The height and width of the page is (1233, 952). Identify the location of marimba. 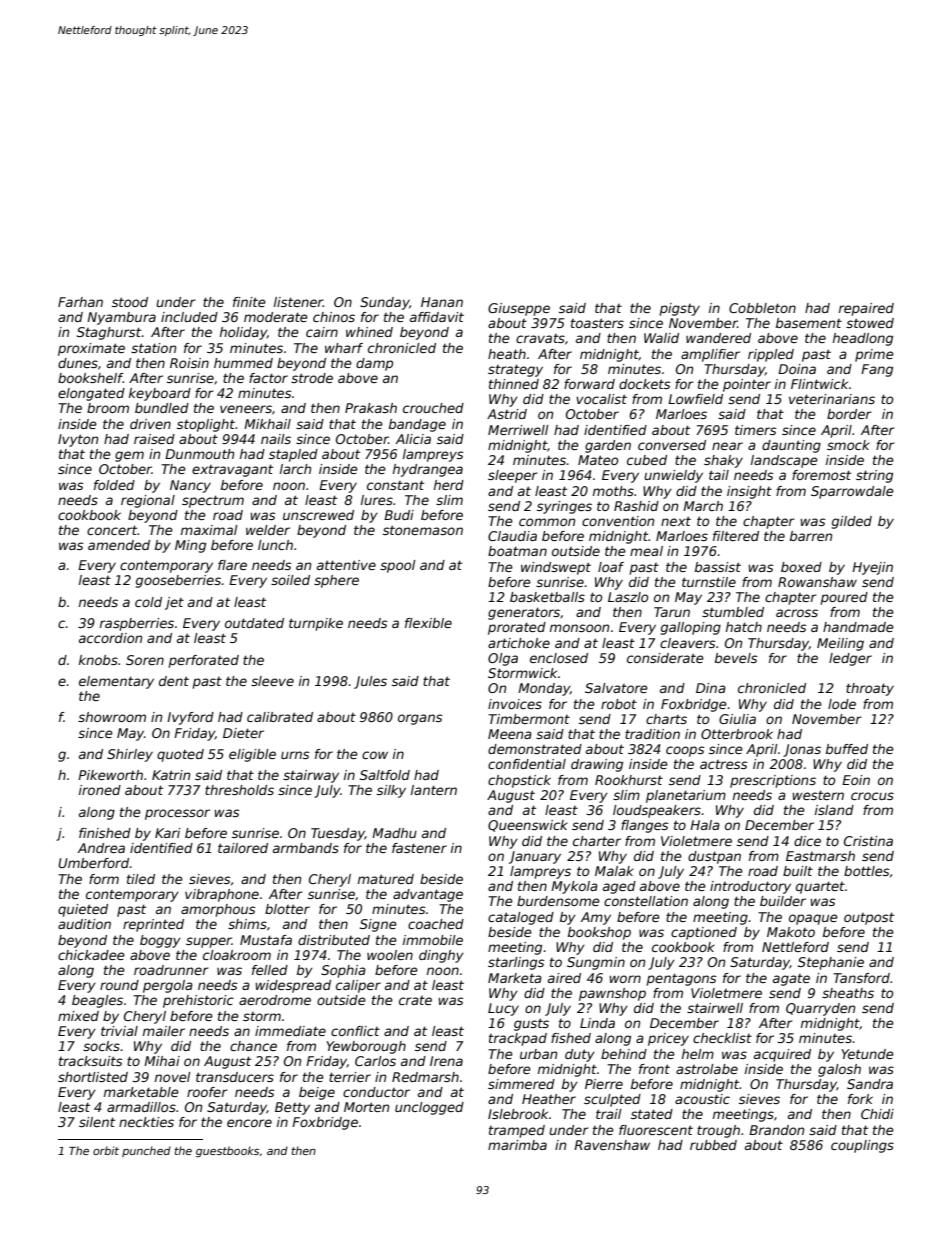
(517, 1145).
